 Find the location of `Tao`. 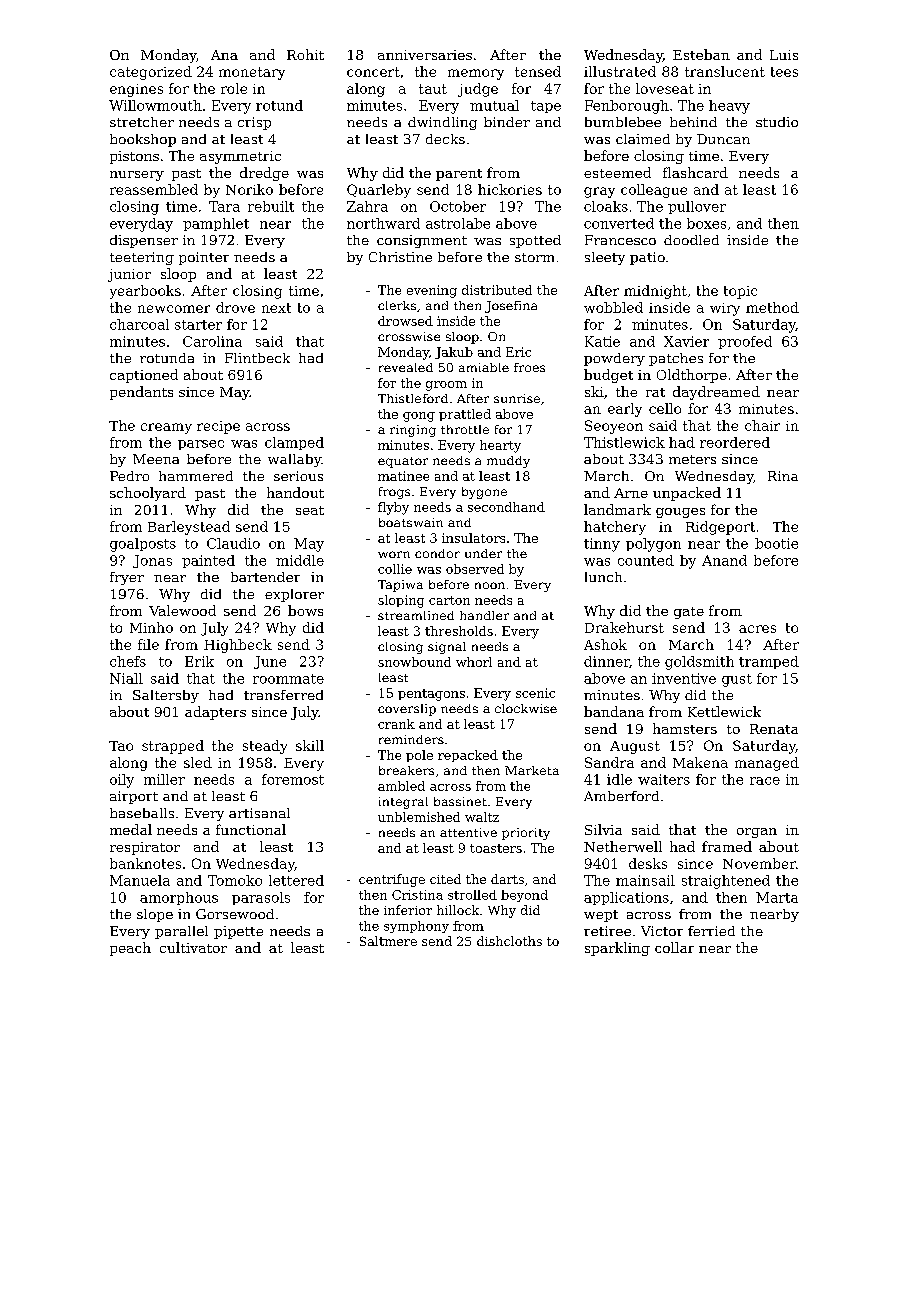

Tao is located at coordinates (121, 746).
